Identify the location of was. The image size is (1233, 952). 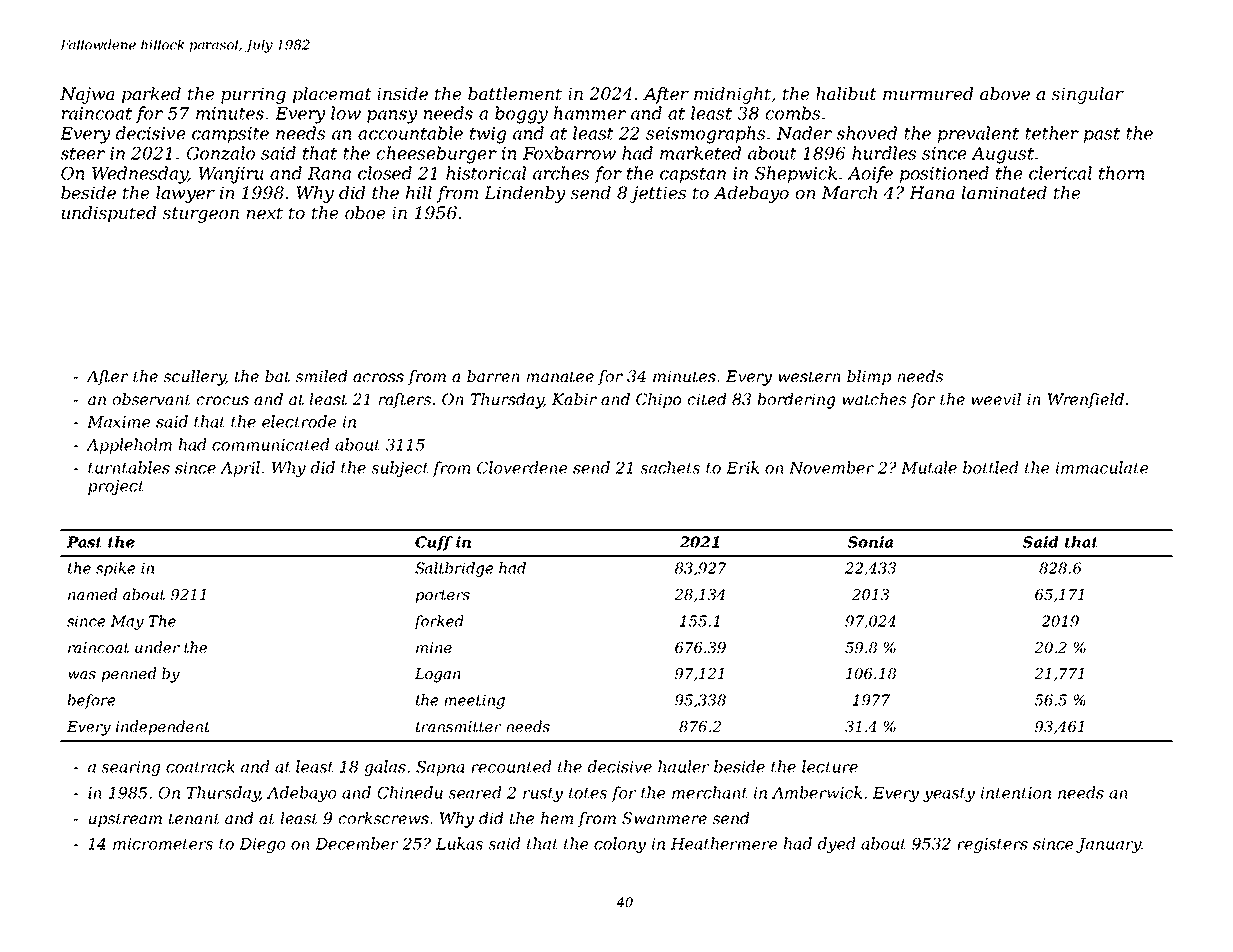
(82, 675).
